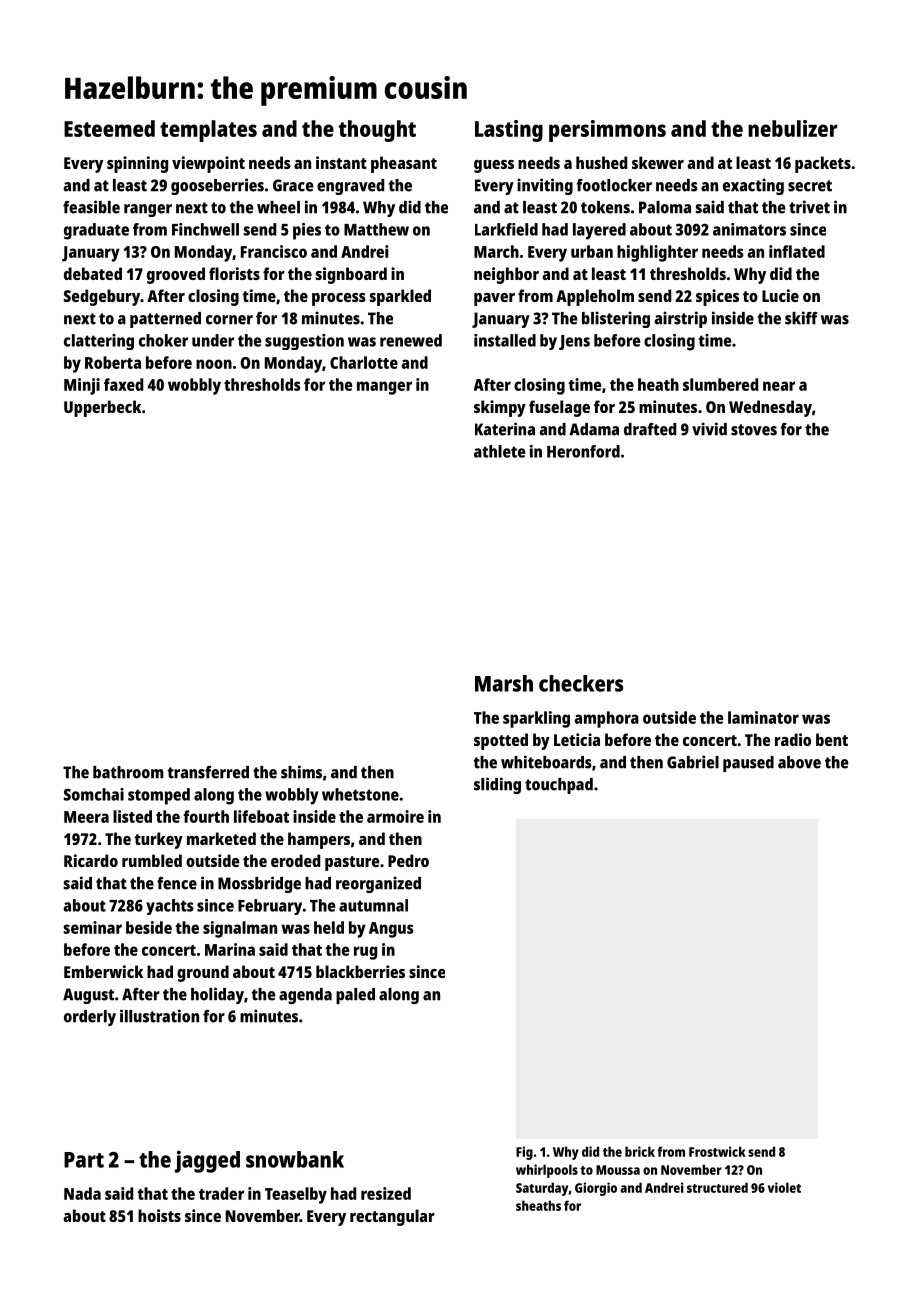 The height and width of the screenshot is (1308, 924). I want to click on noon, so click(214, 364).
